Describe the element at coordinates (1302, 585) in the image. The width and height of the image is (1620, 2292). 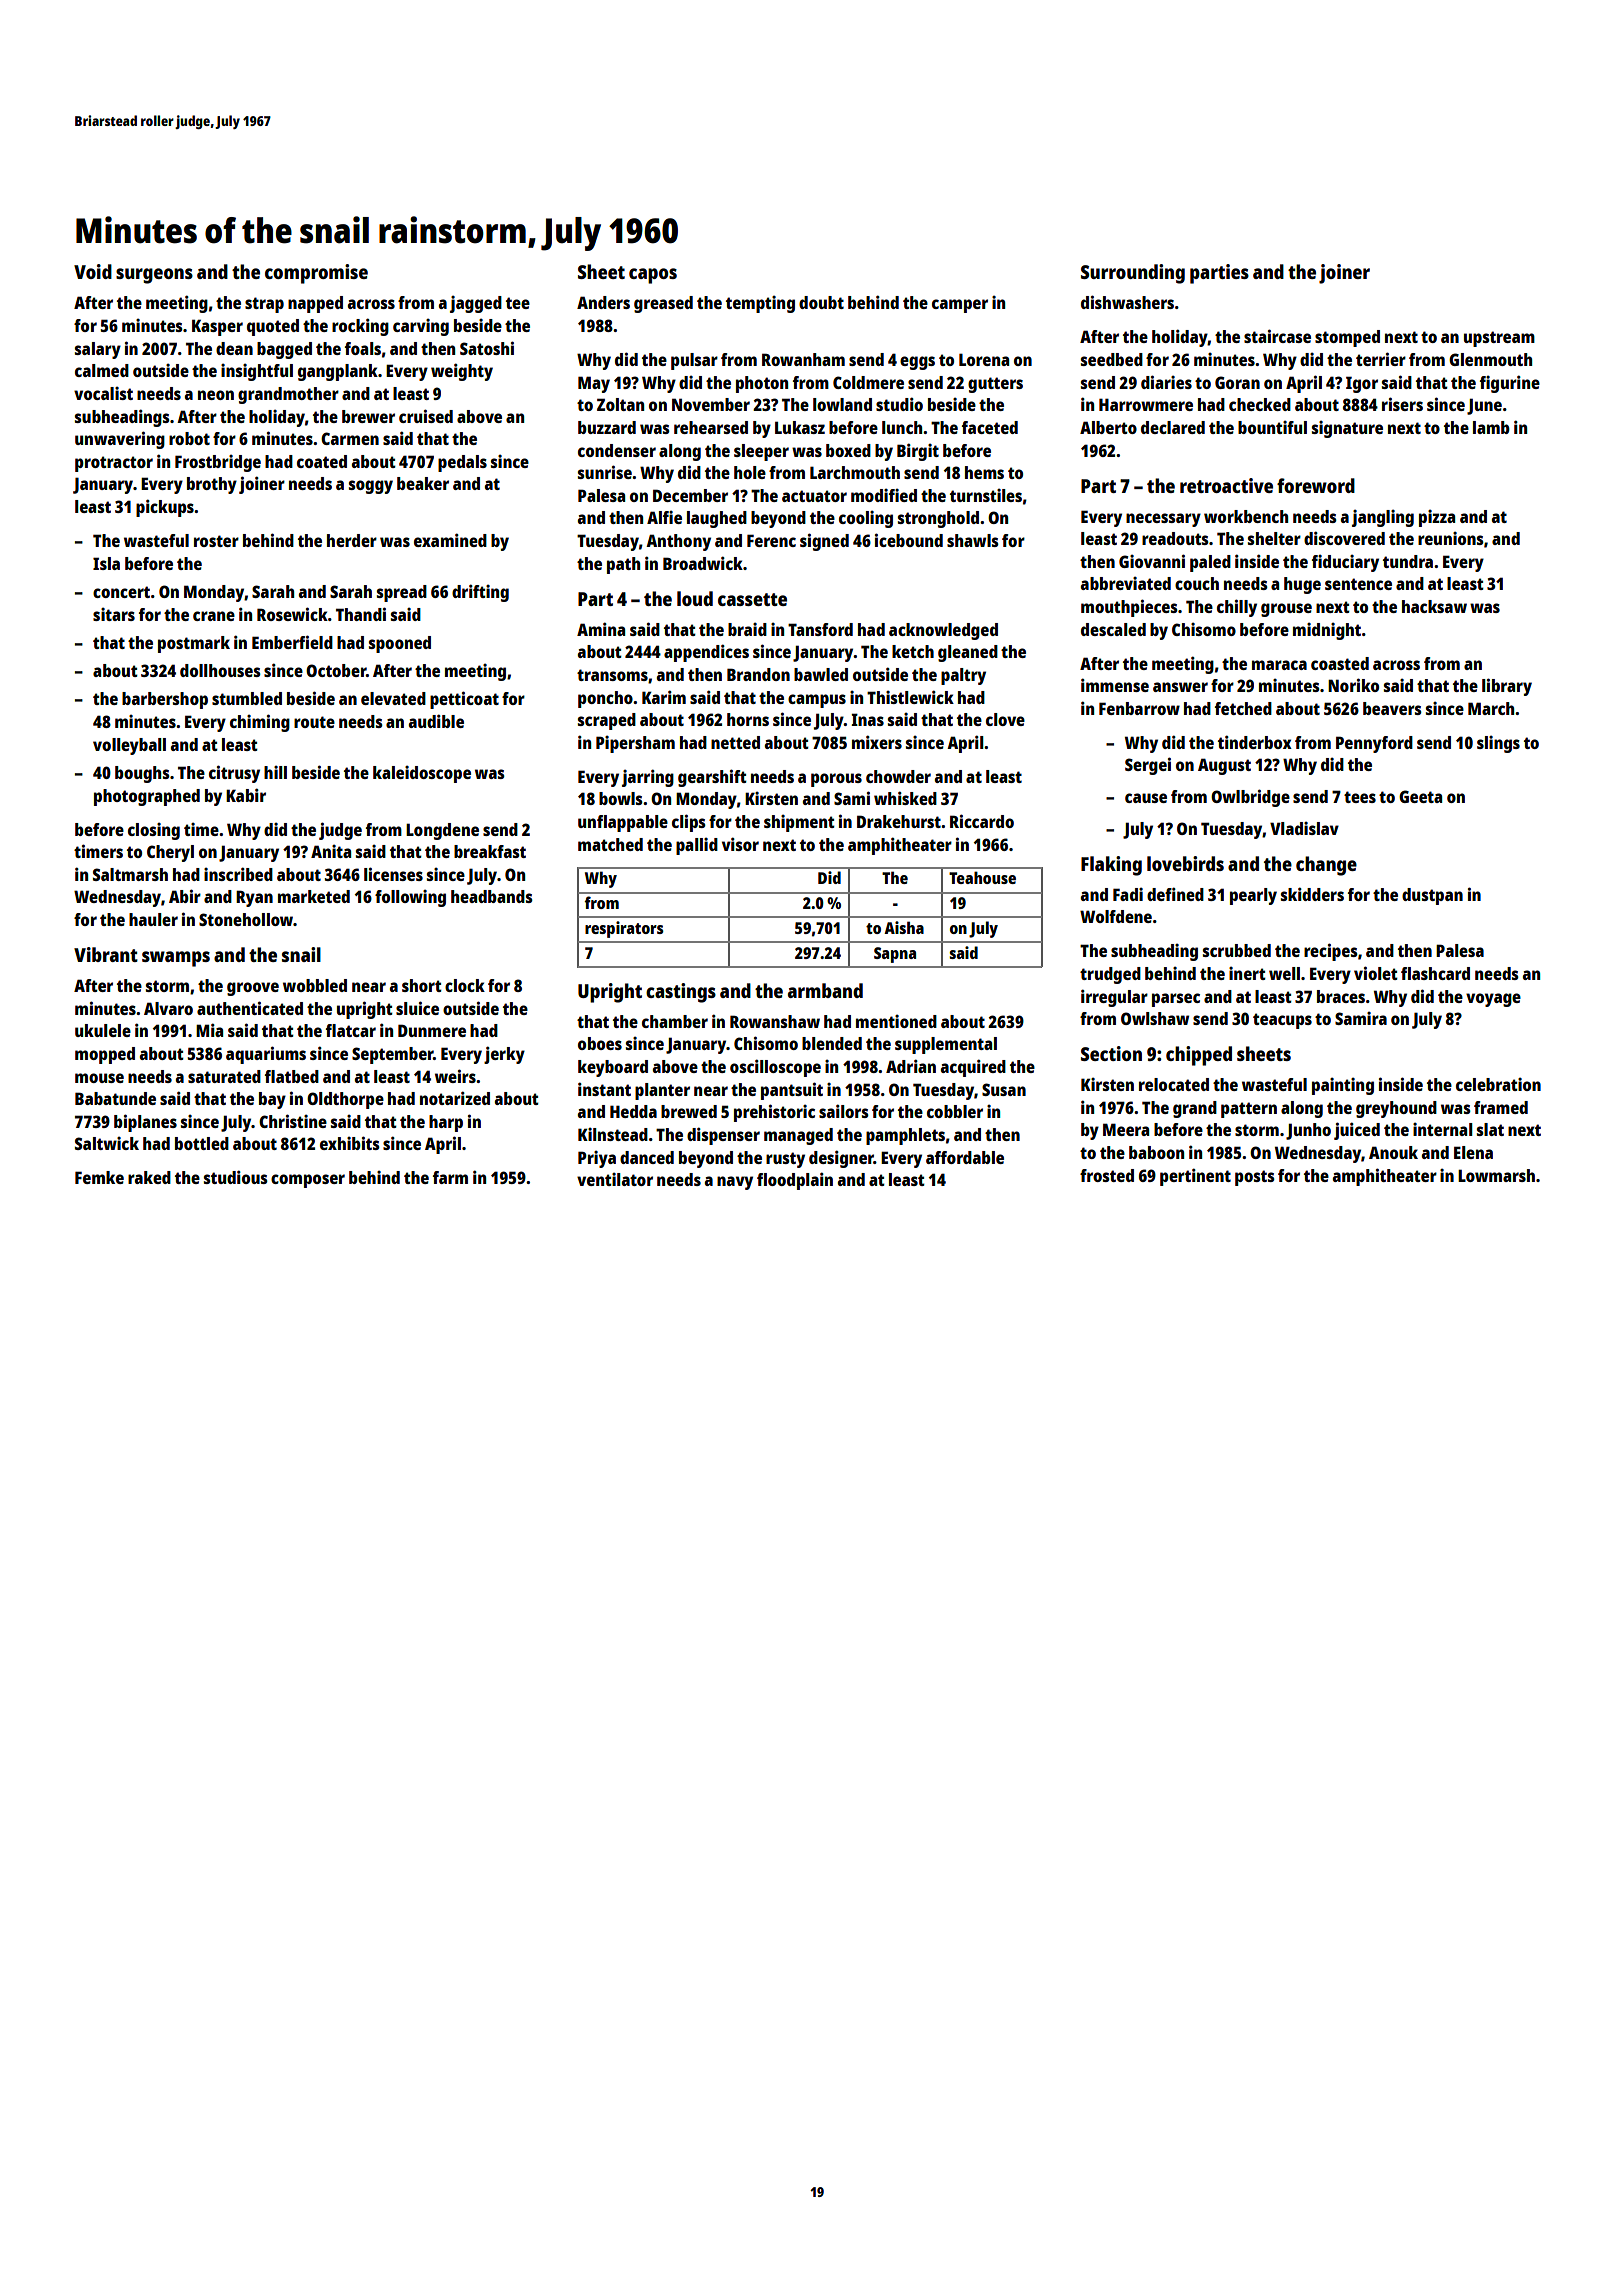
I see `huge` at that location.
